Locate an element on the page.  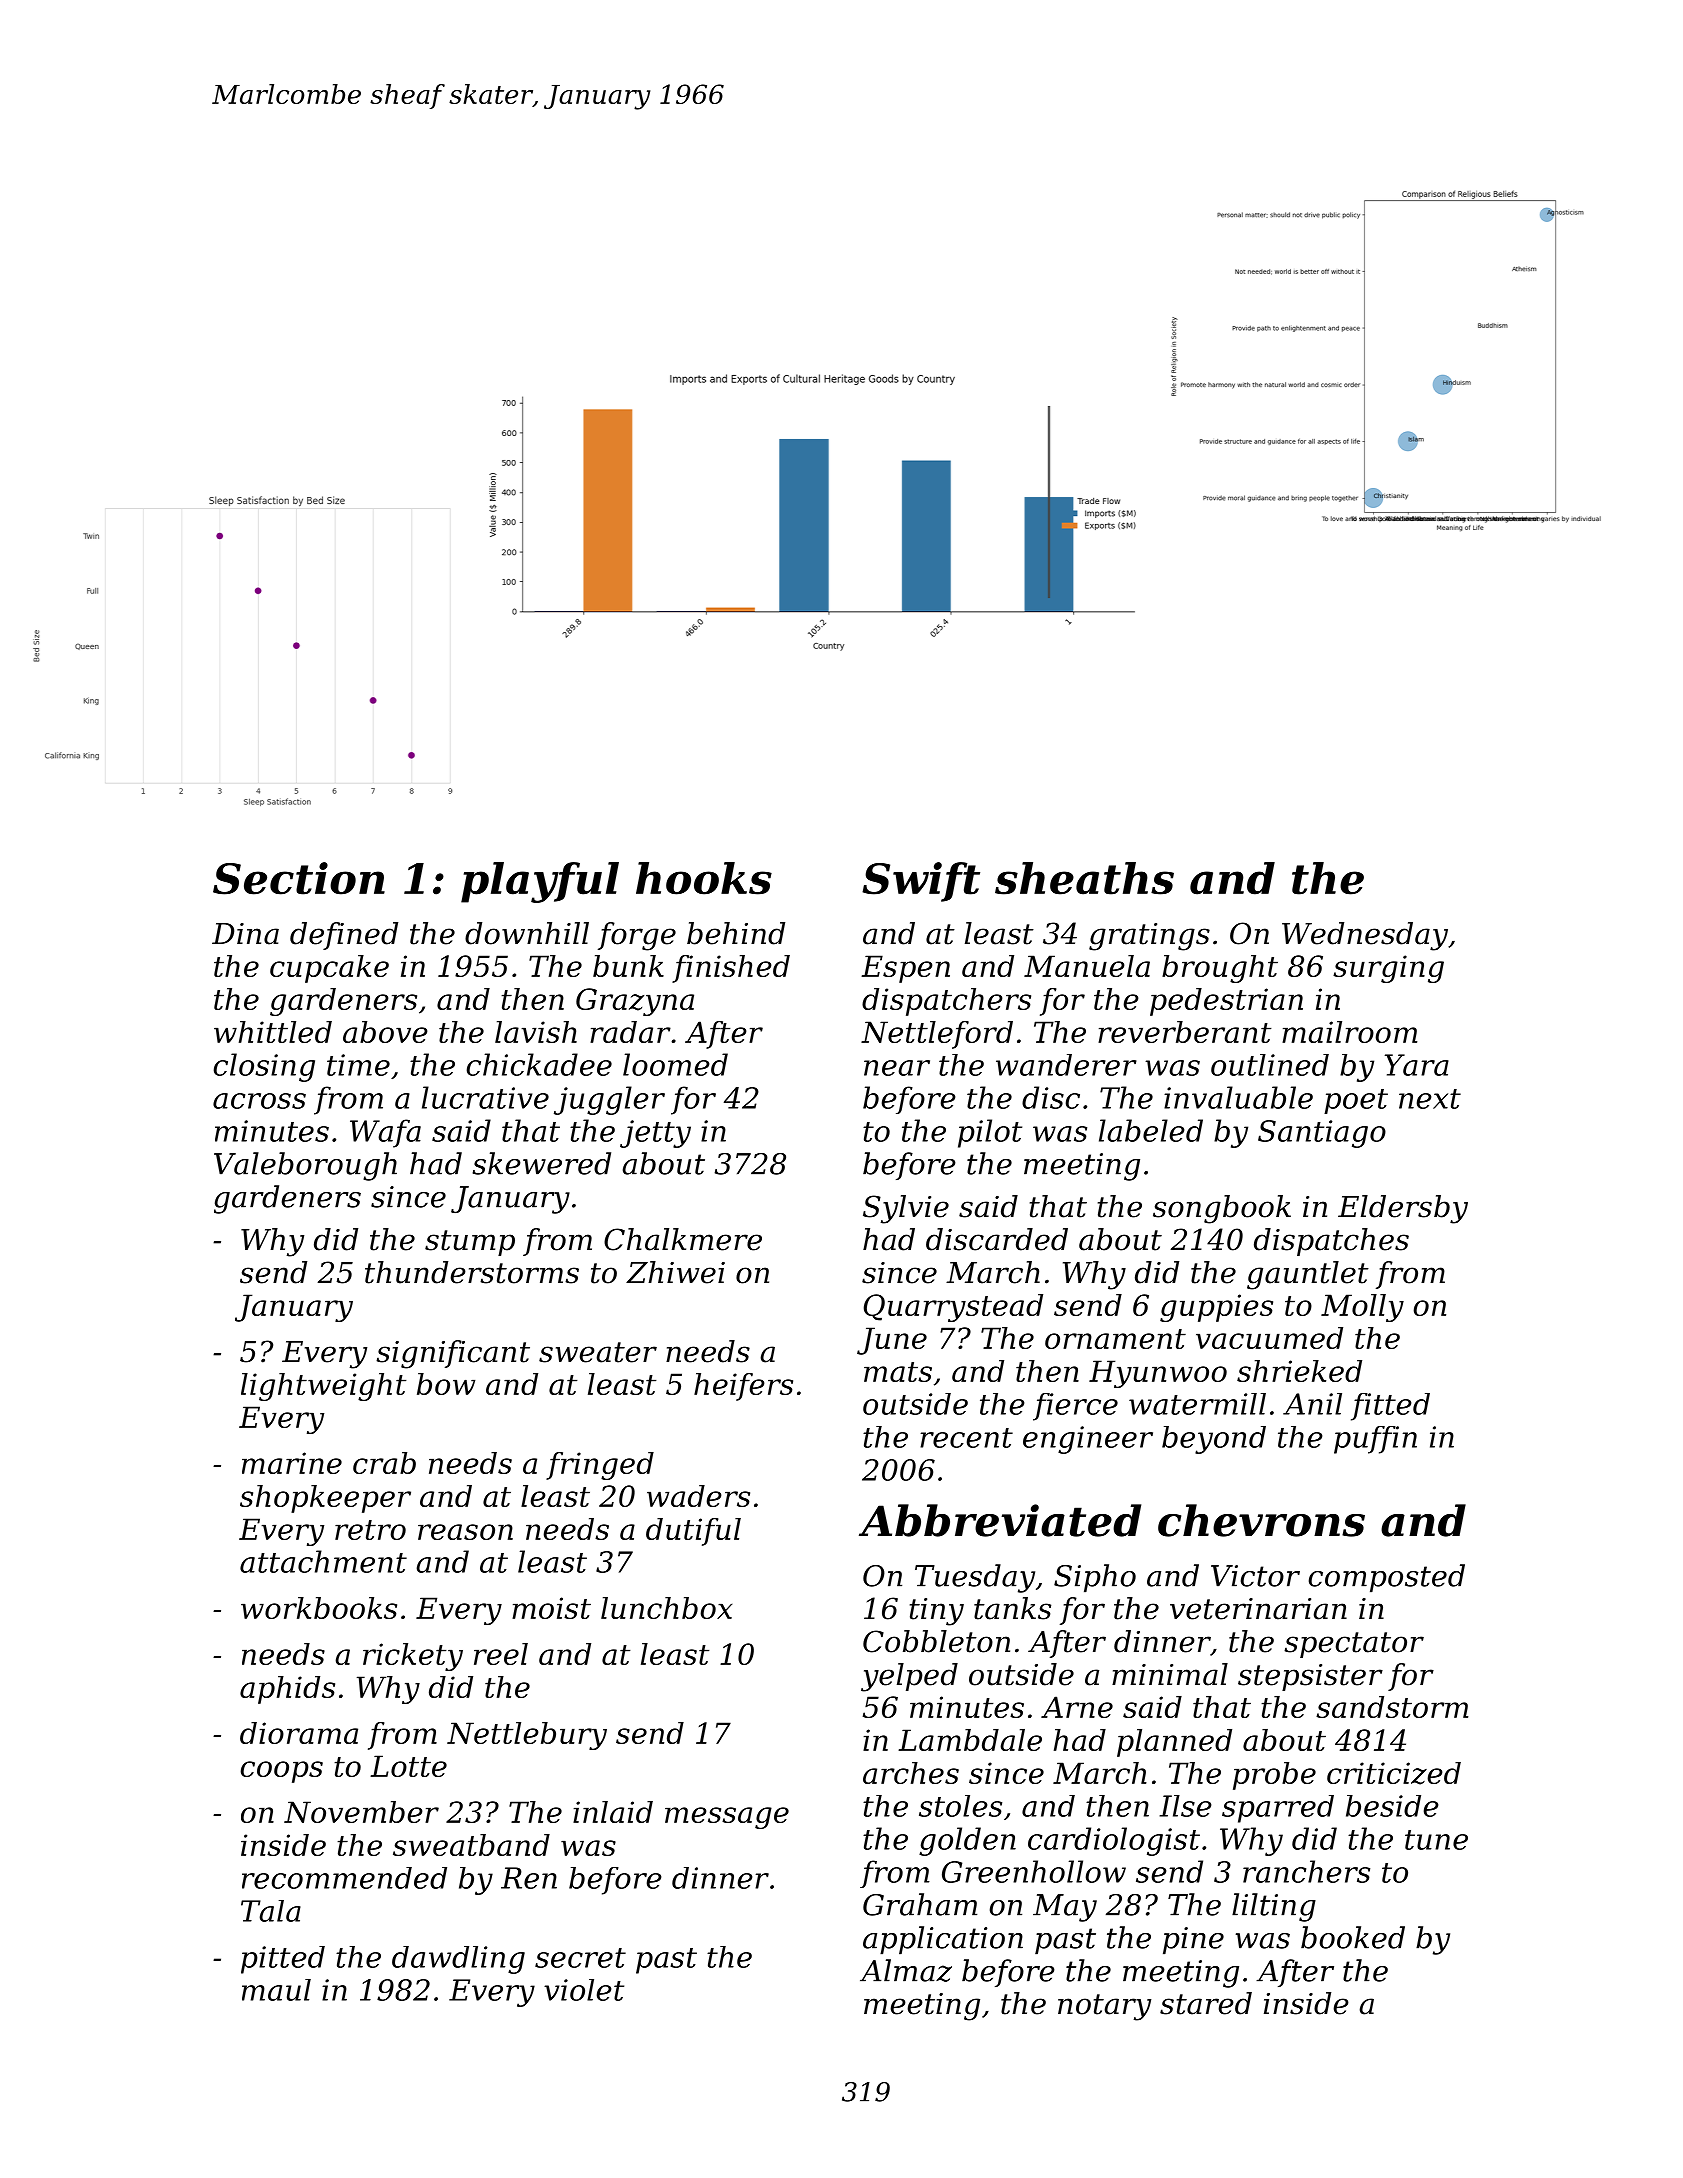
Valeborough is located at coordinates (305, 1166).
